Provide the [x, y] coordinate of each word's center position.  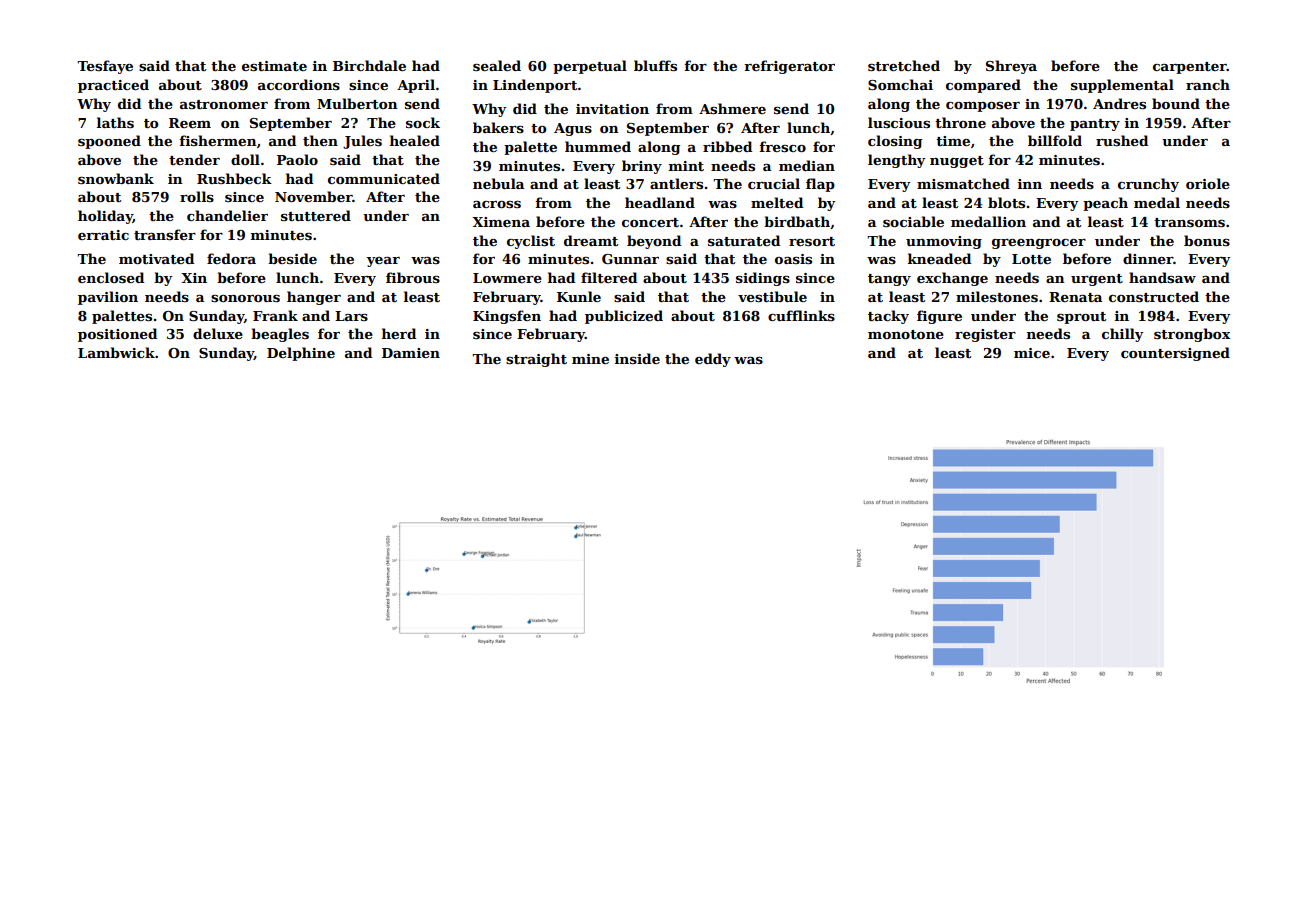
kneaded [939, 258]
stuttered [316, 215]
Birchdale [369, 65]
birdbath [797, 221]
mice [1032, 353]
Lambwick [116, 352]
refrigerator [789, 67]
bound [1176, 103]
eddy [713, 360]
